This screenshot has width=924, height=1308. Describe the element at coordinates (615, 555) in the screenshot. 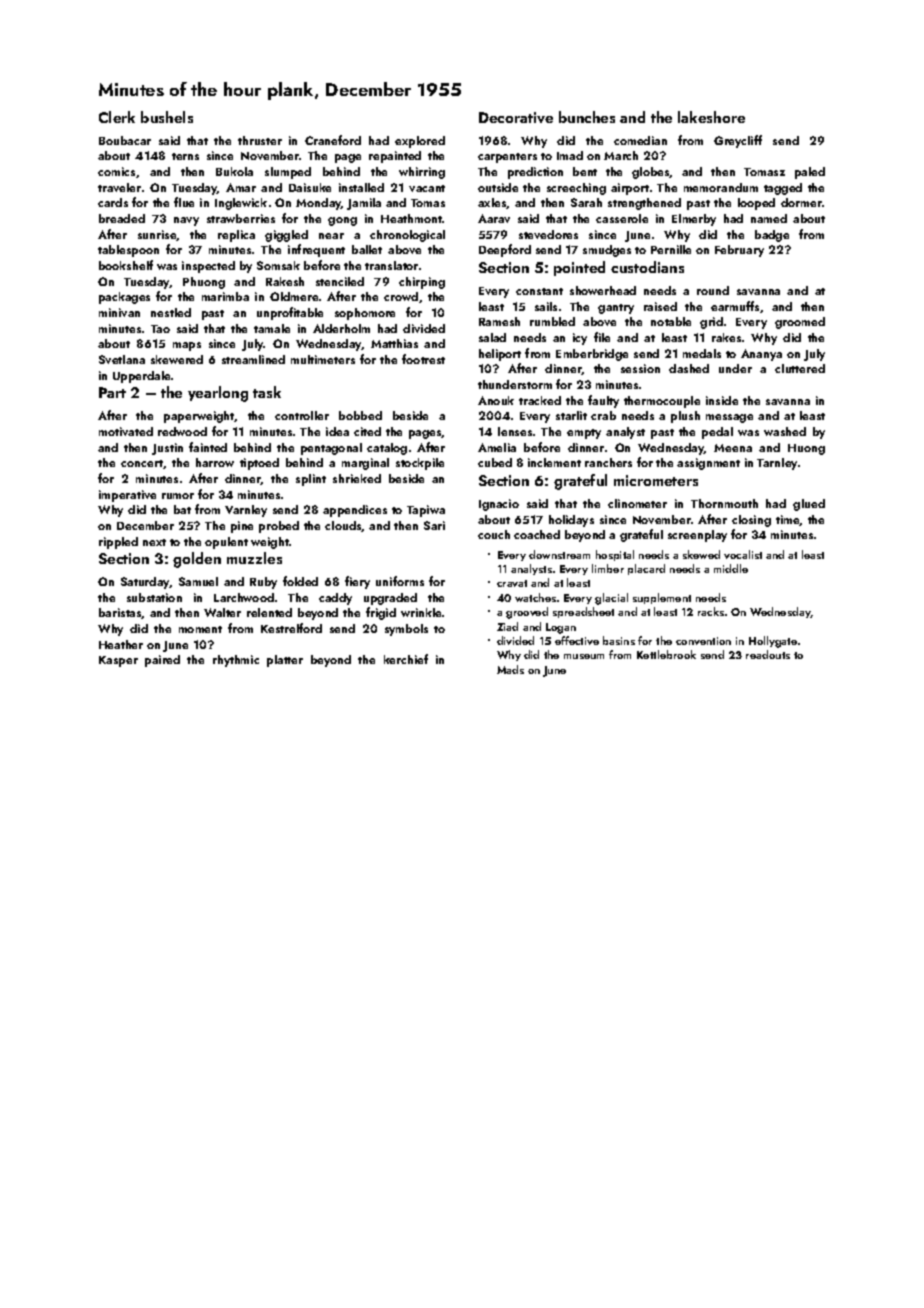

I see `hospital` at that location.
